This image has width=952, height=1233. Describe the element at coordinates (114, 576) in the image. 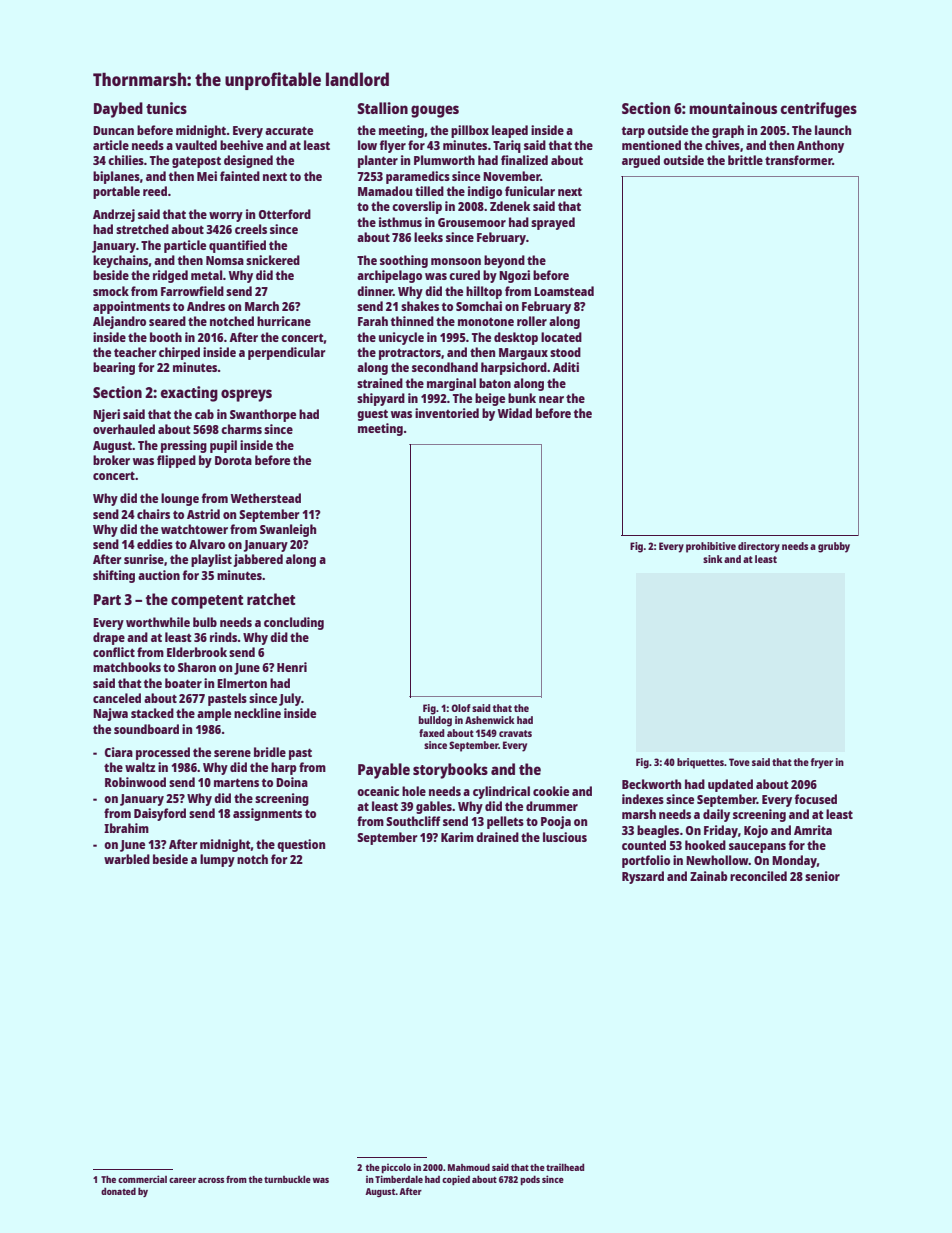

I see `shifting` at that location.
